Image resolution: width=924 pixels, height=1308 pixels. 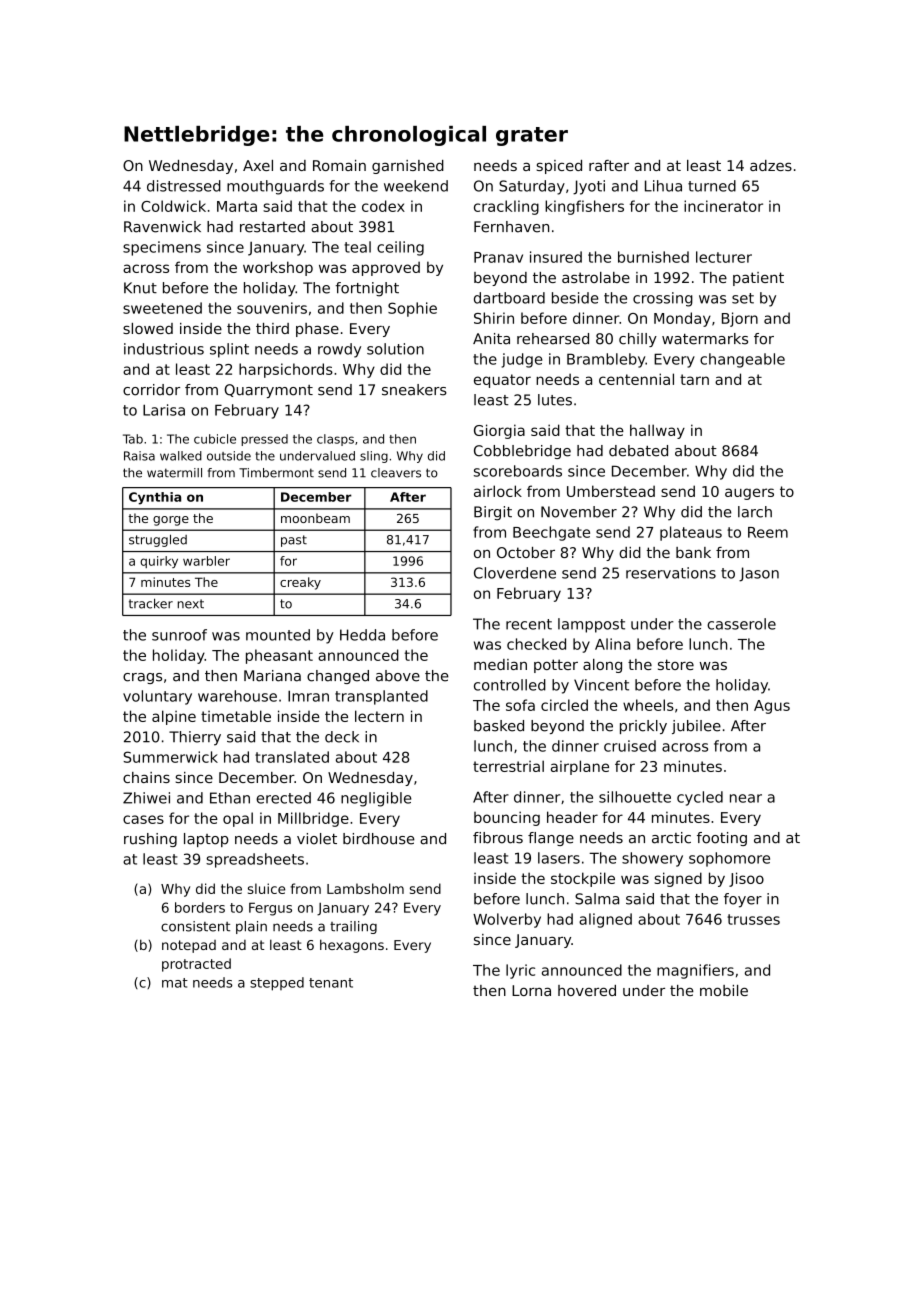 I want to click on lectern, so click(x=379, y=716).
